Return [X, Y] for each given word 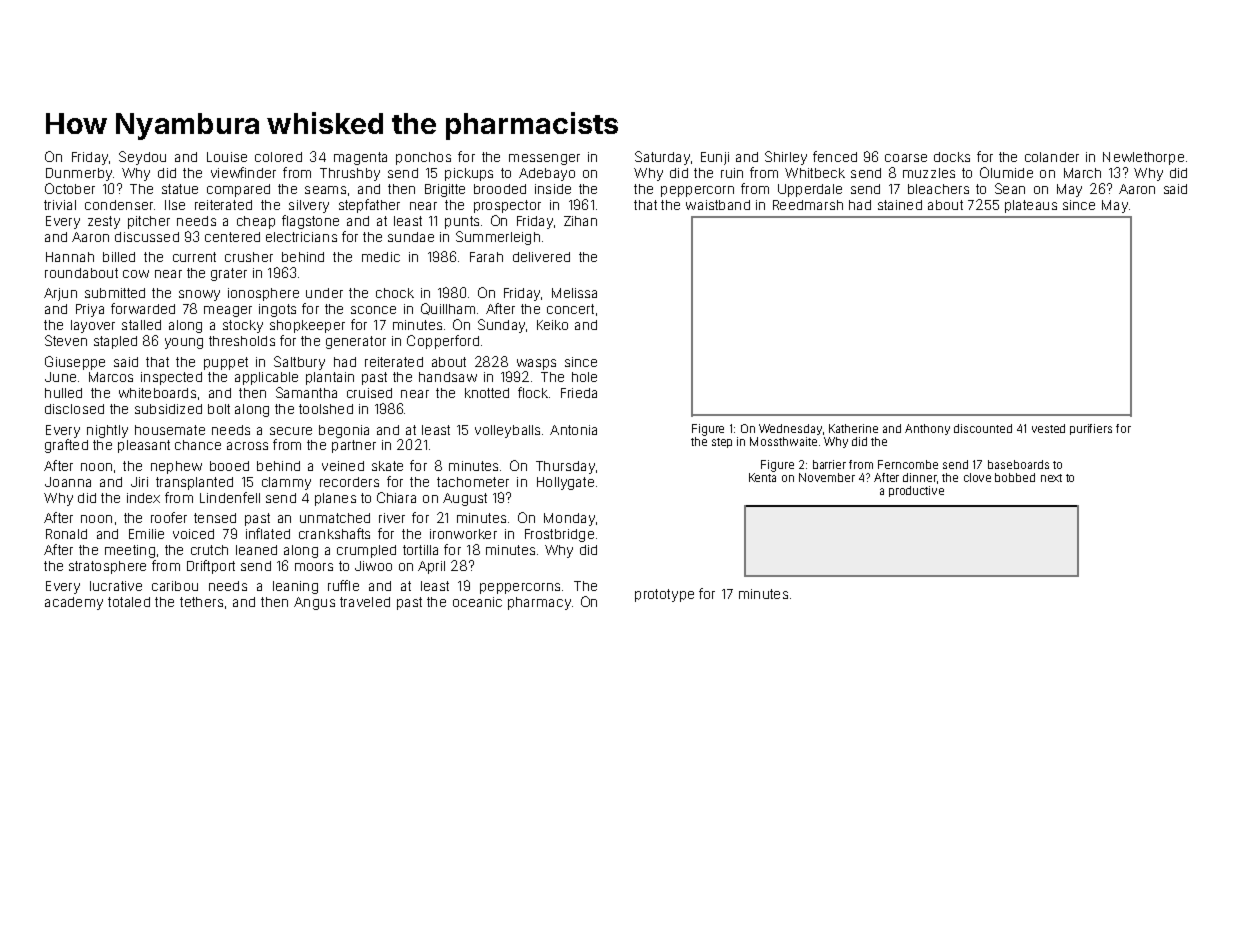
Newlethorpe [1143, 158]
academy [74, 603]
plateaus [1031, 206]
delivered [541, 257]
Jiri [139, 482]
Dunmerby [79, 174]
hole [584, 377]
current [194, 257]
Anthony [927, 429]
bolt [219, 409]
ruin [732, 173]
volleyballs [507, 431]
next [1051, 478]
